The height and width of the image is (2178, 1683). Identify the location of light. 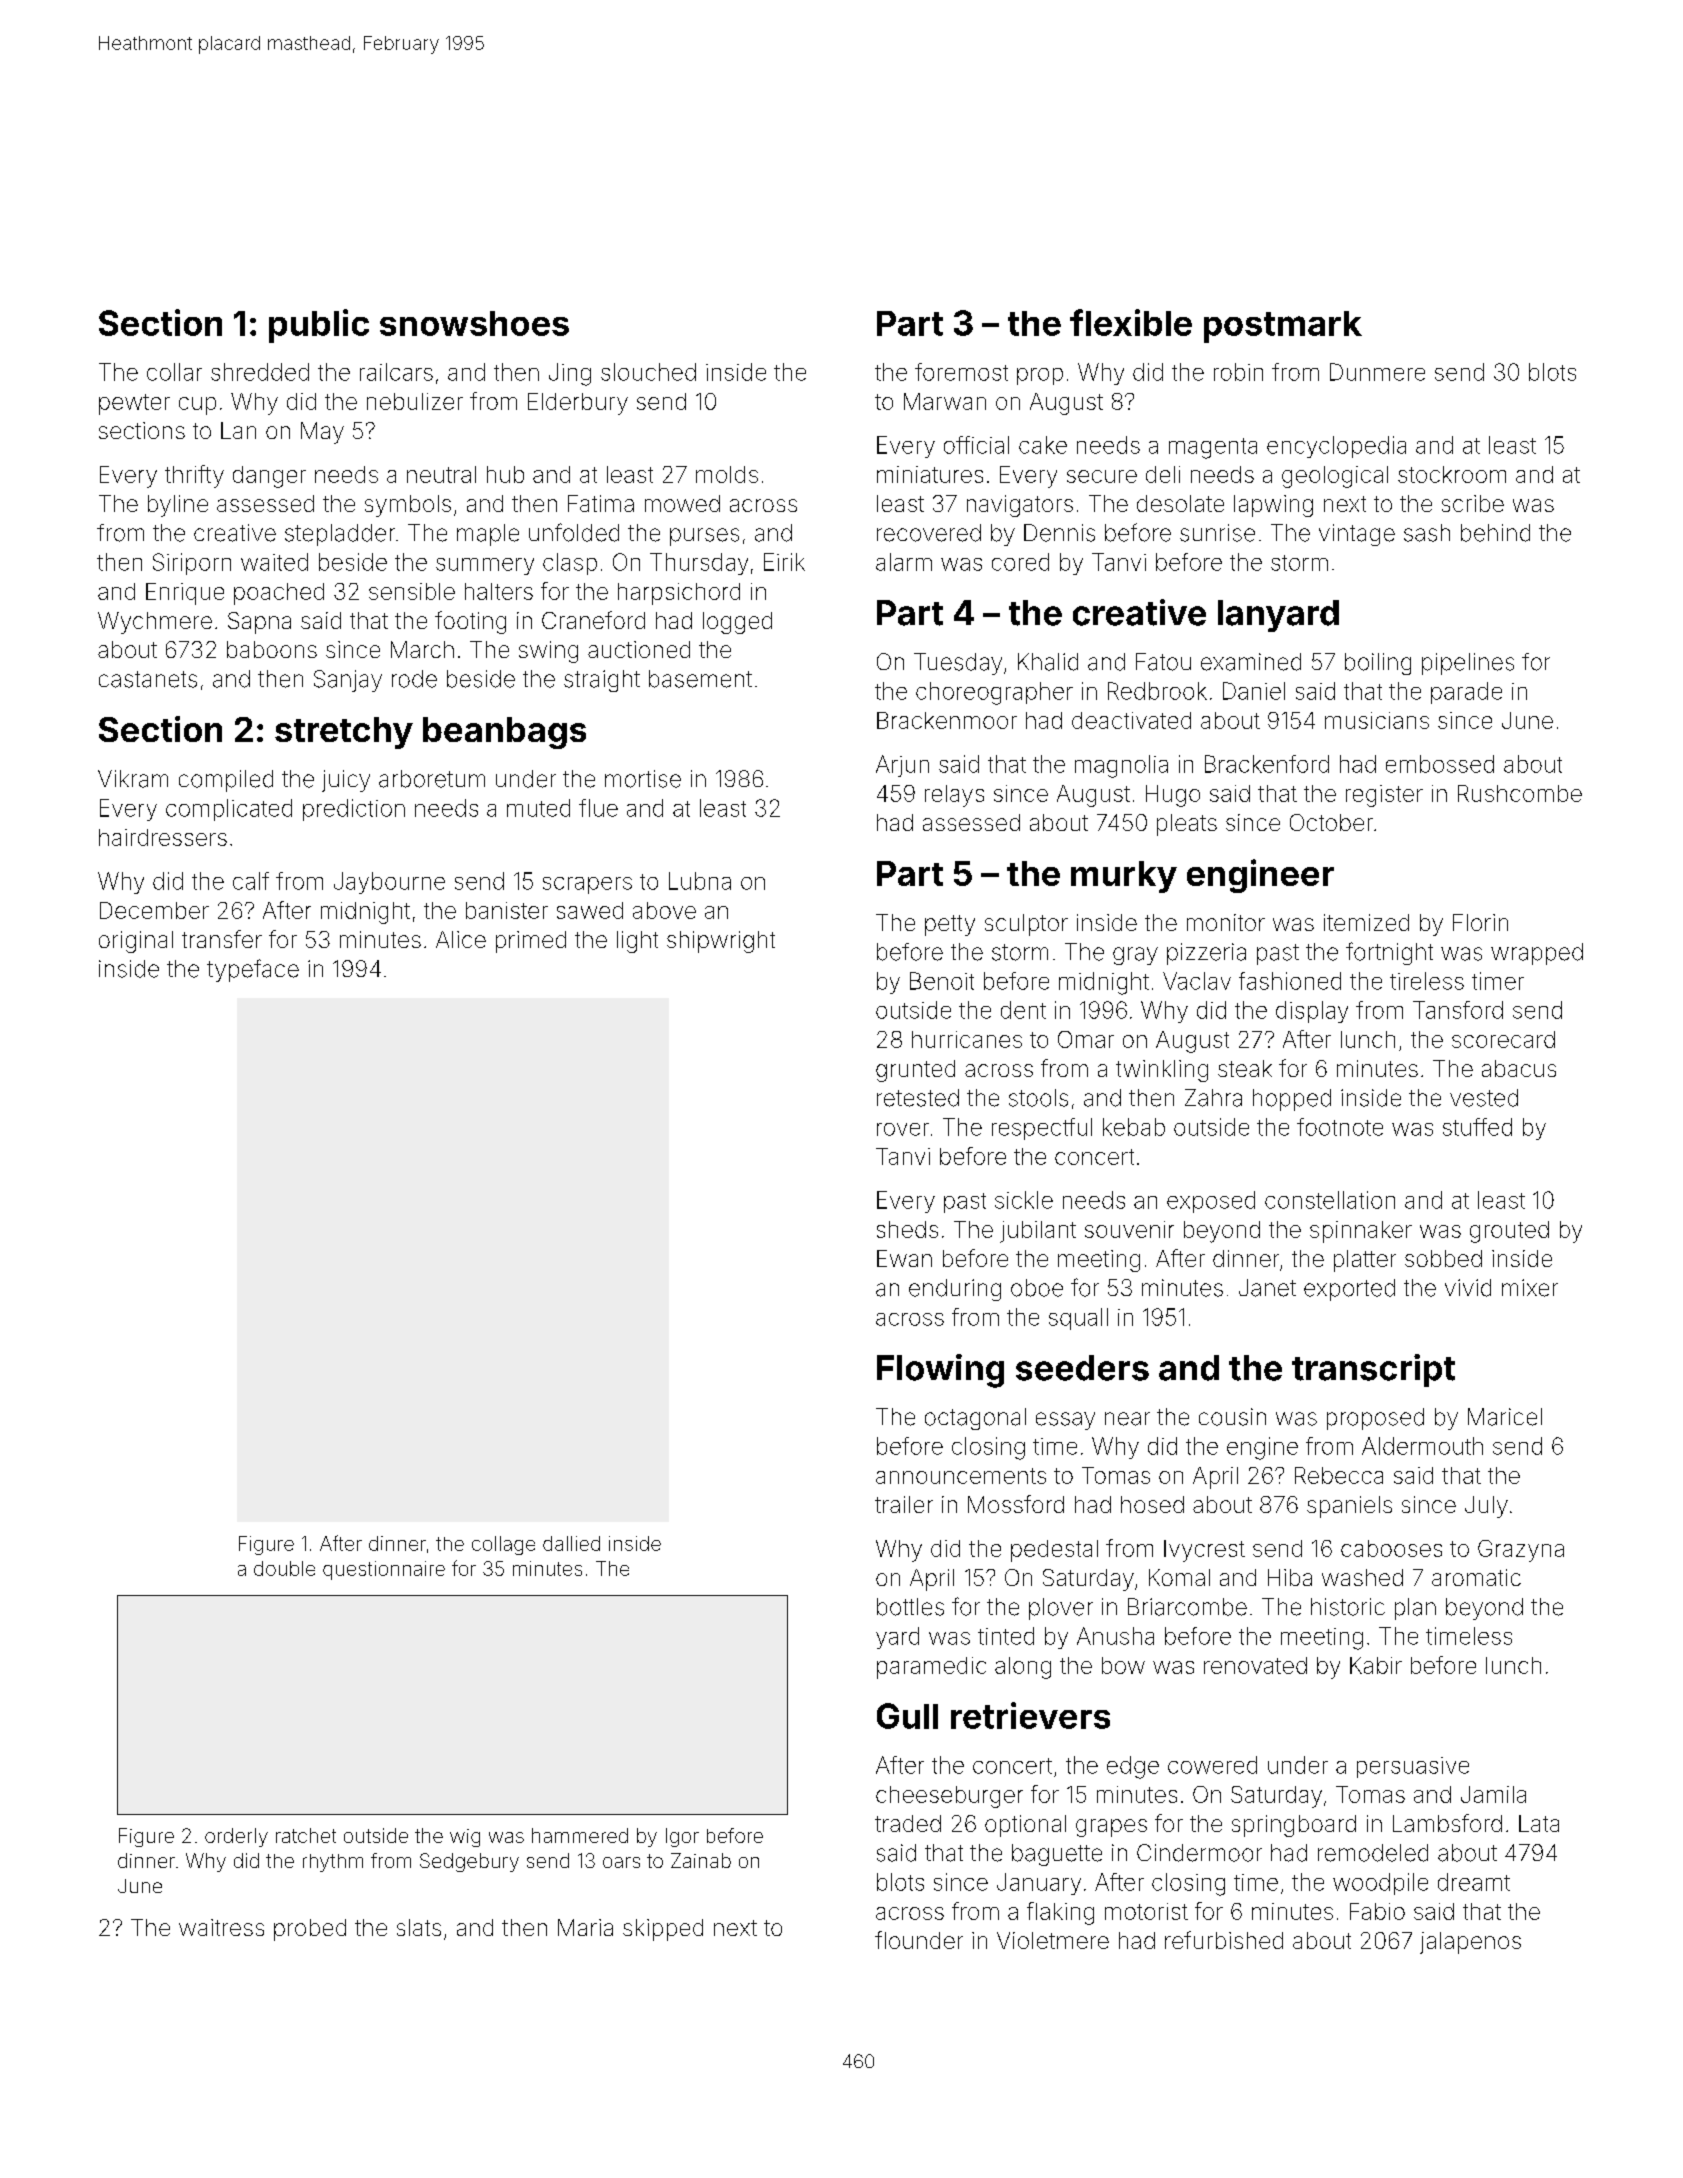
(637, 942).
